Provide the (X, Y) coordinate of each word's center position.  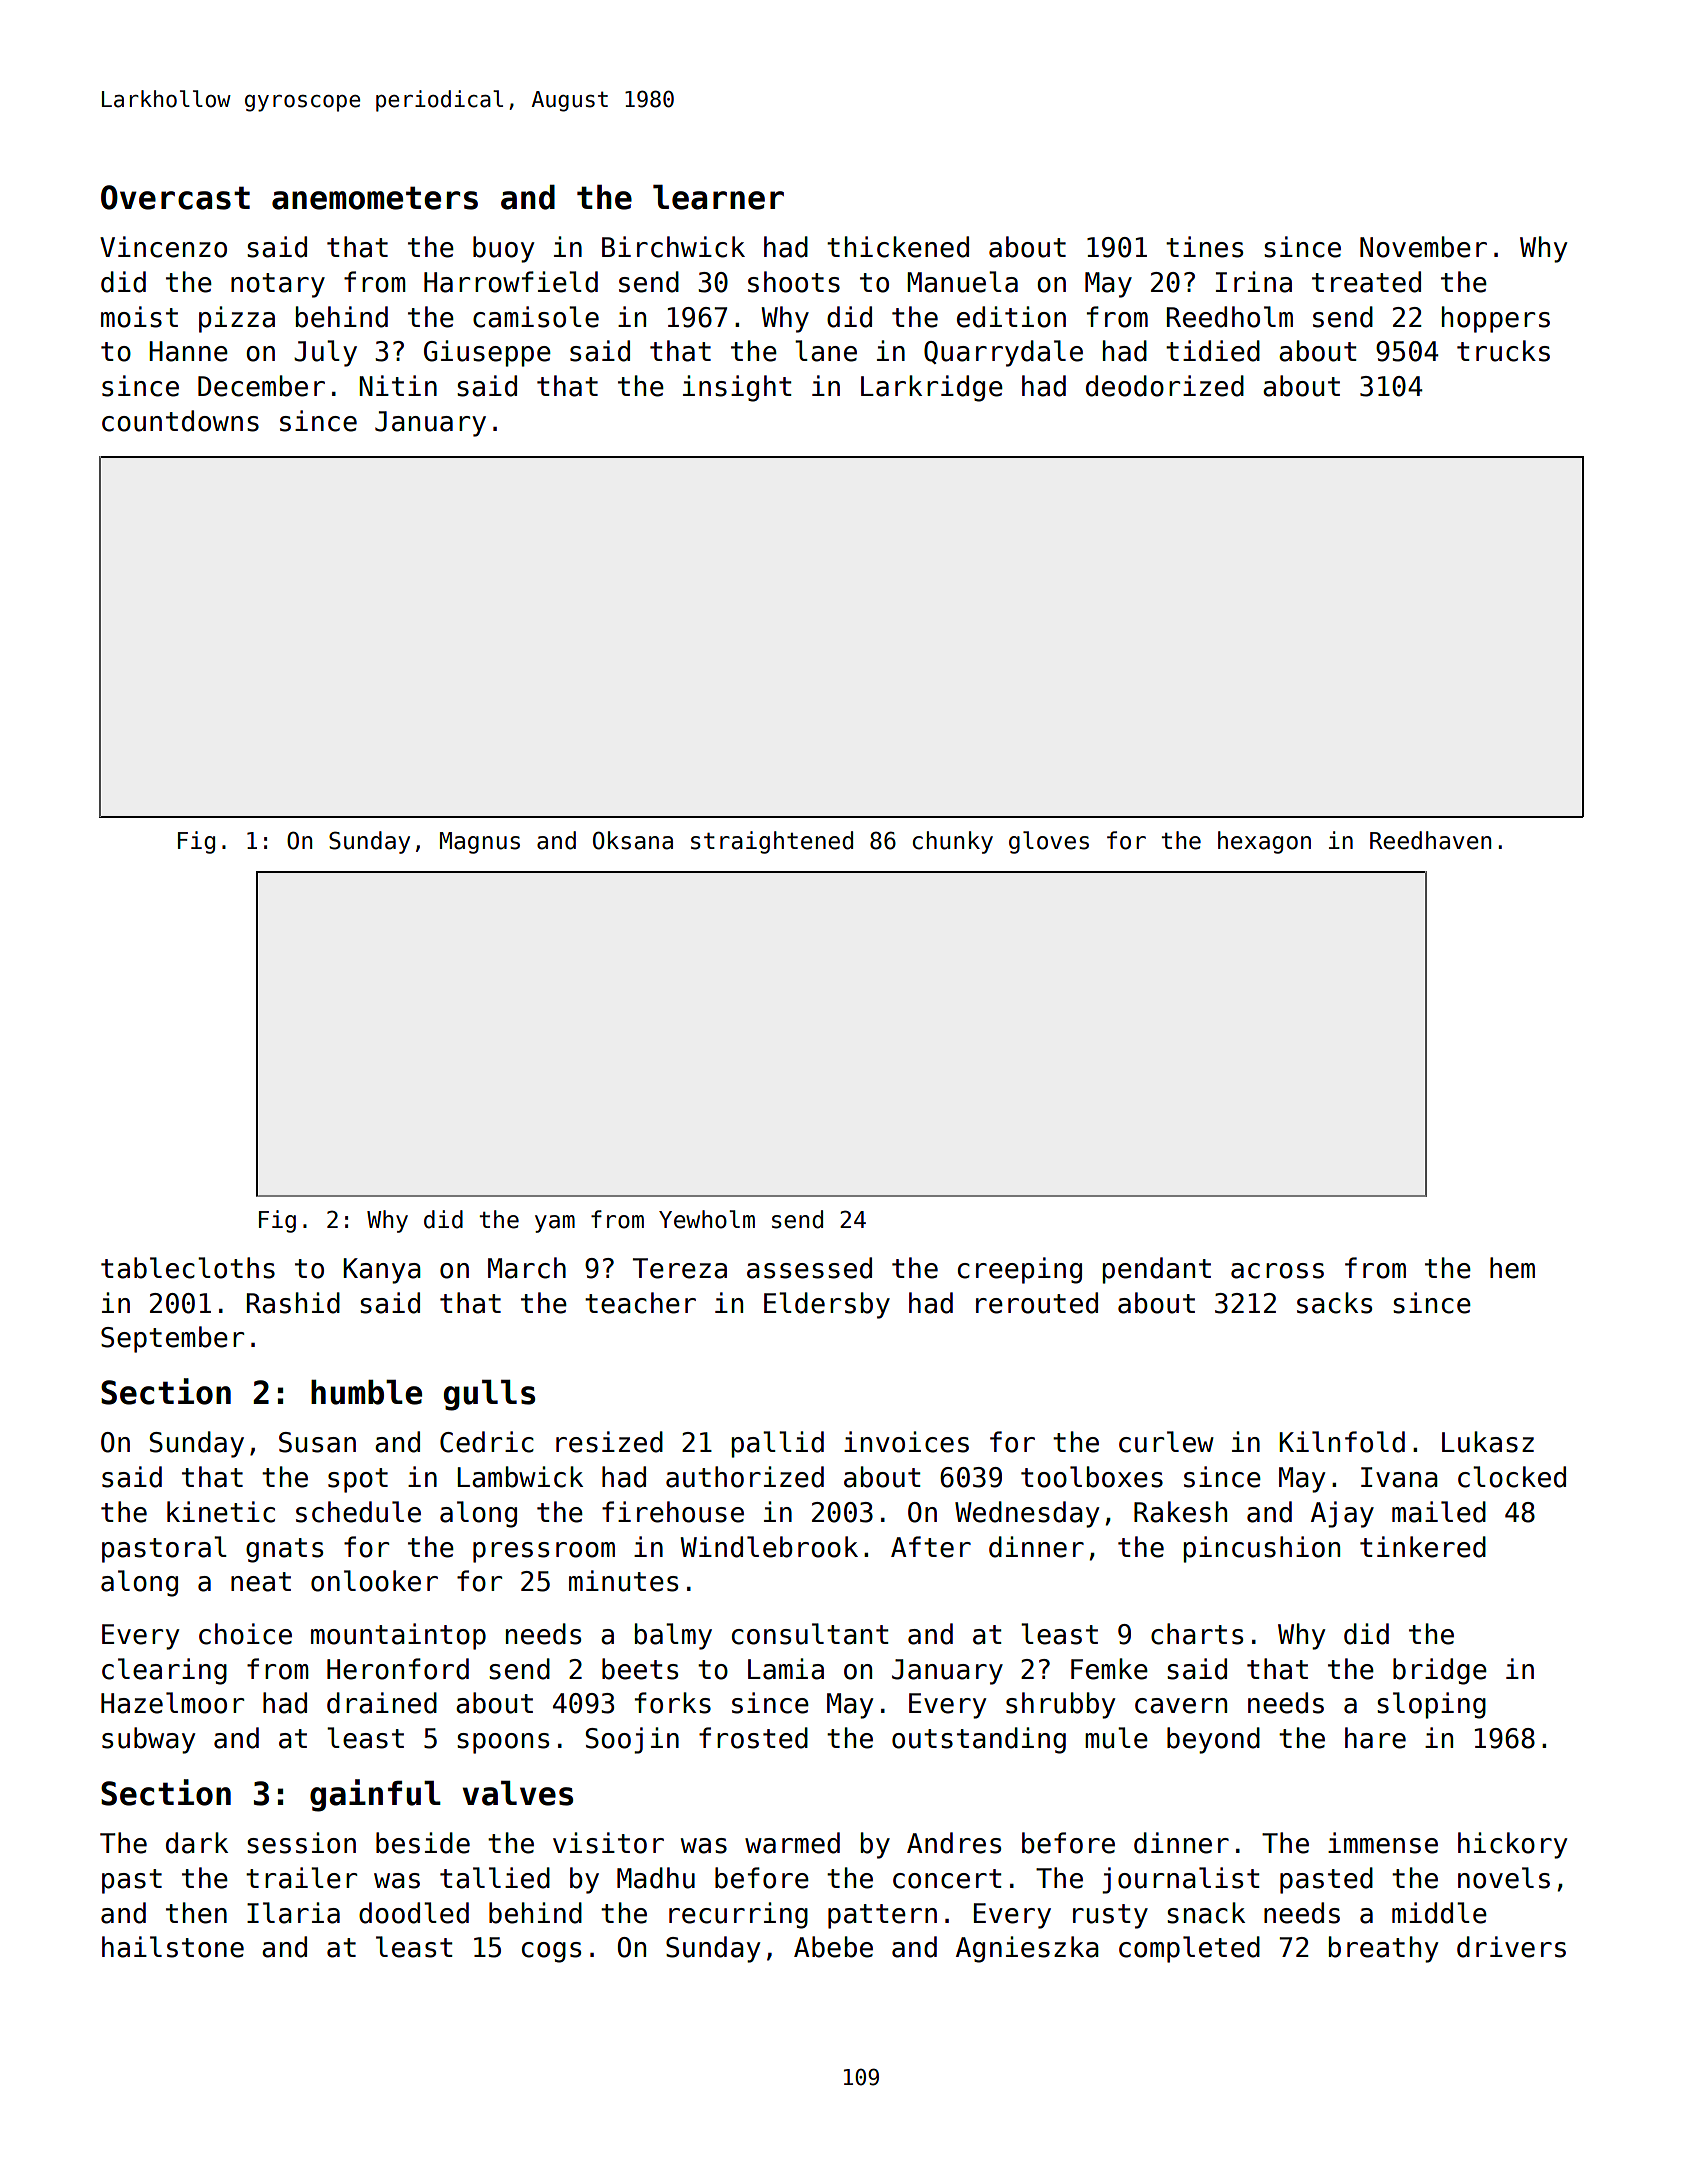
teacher (640, 1303)
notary (278, 285)
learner (718, 197)
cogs (551, 1952)
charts (1197, 1634)
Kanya (382, 1271)
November (1423, 247)
